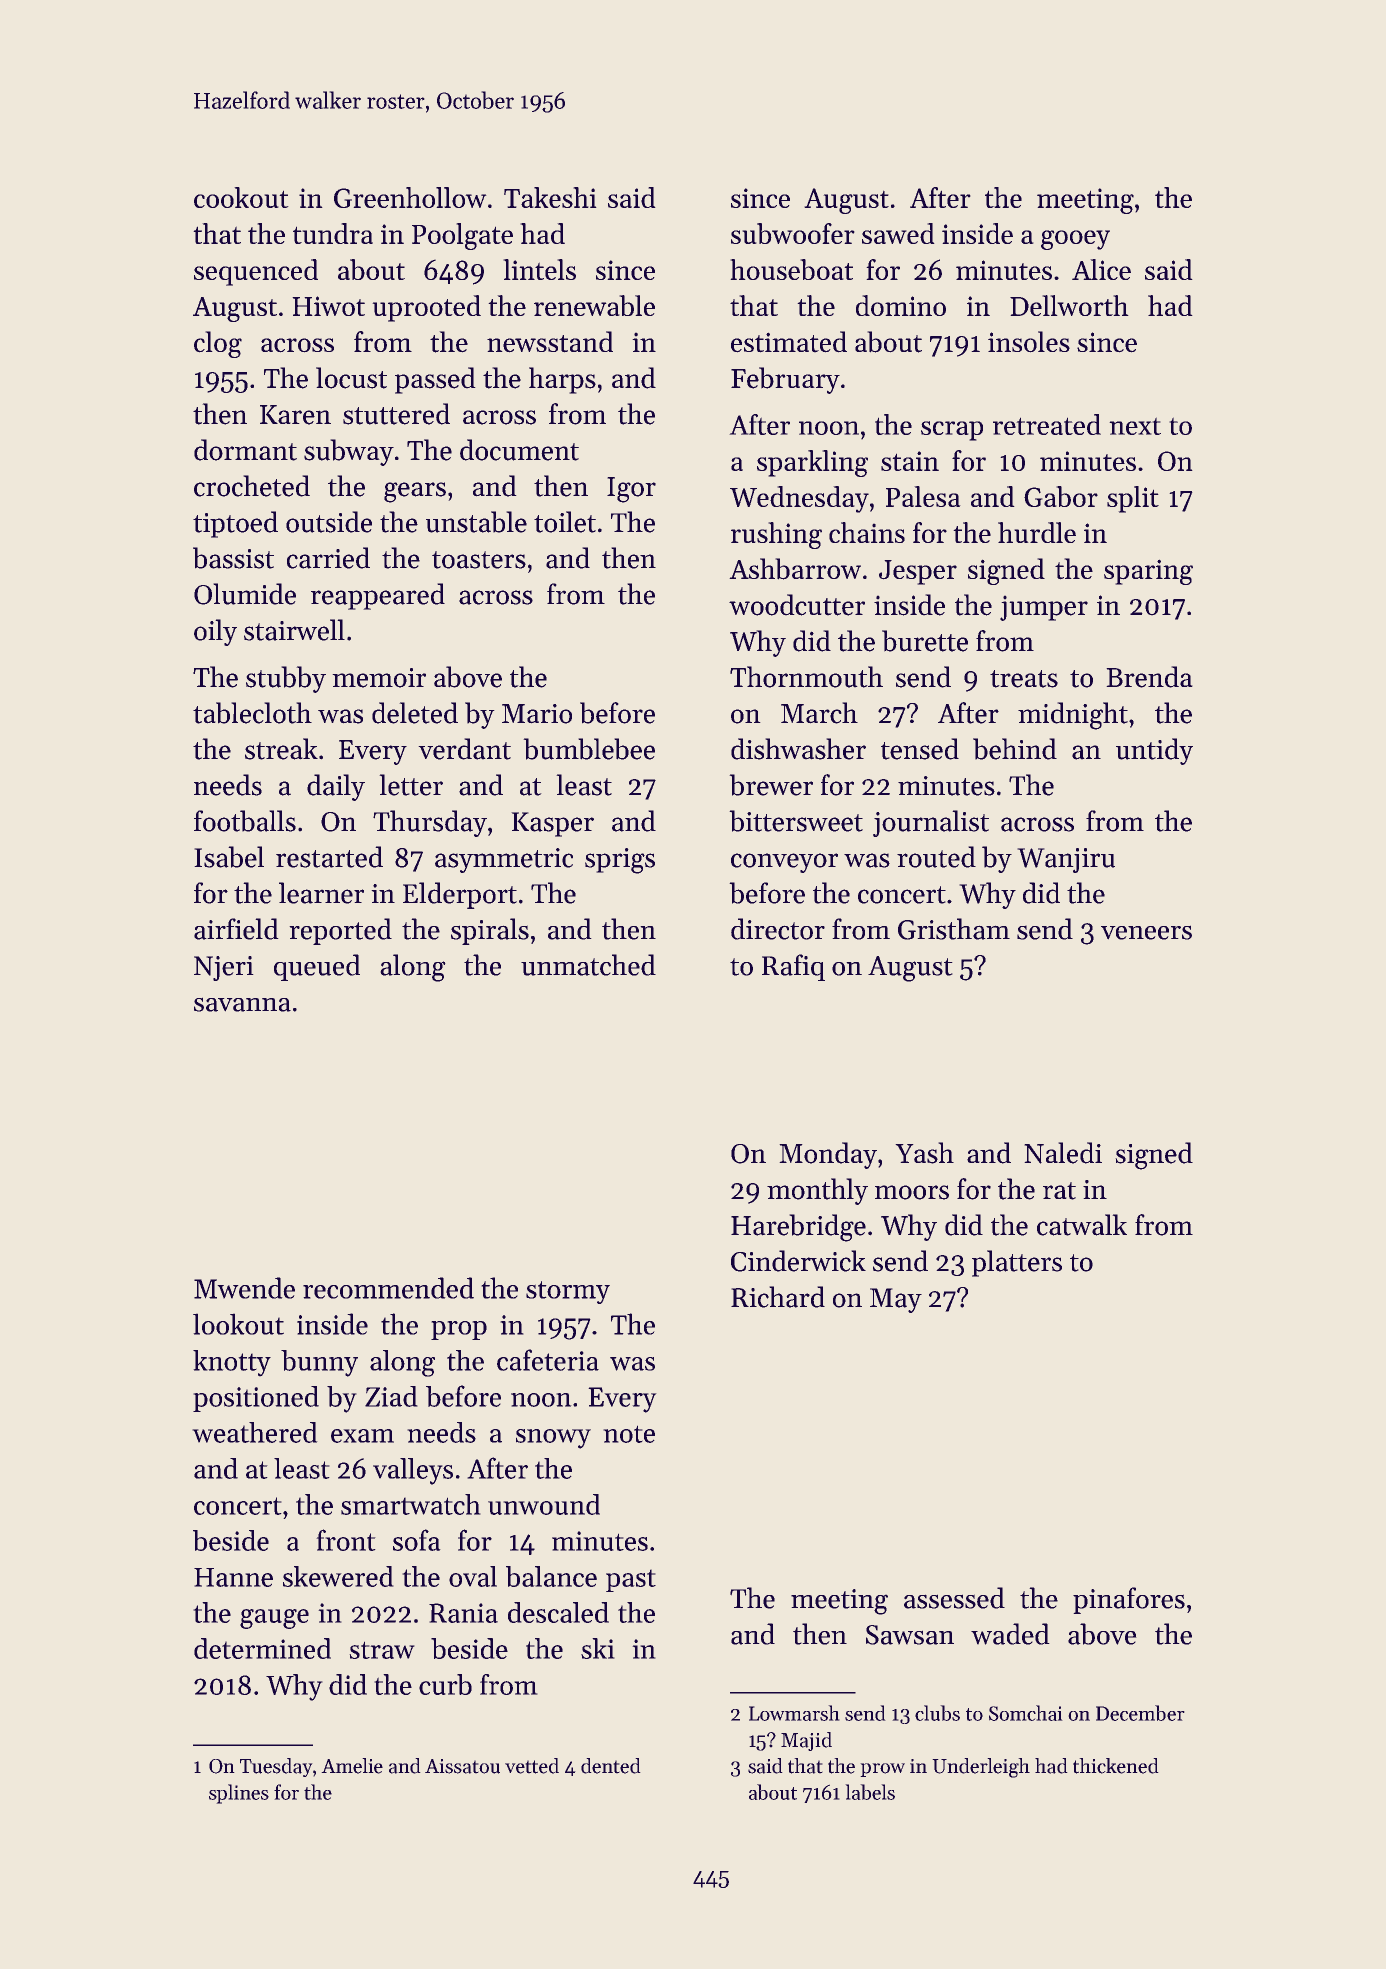  What do you see at coordinates (1115, 1766) in the screenshot?
I see `thickened` at bounding box center [1115, 1766].
